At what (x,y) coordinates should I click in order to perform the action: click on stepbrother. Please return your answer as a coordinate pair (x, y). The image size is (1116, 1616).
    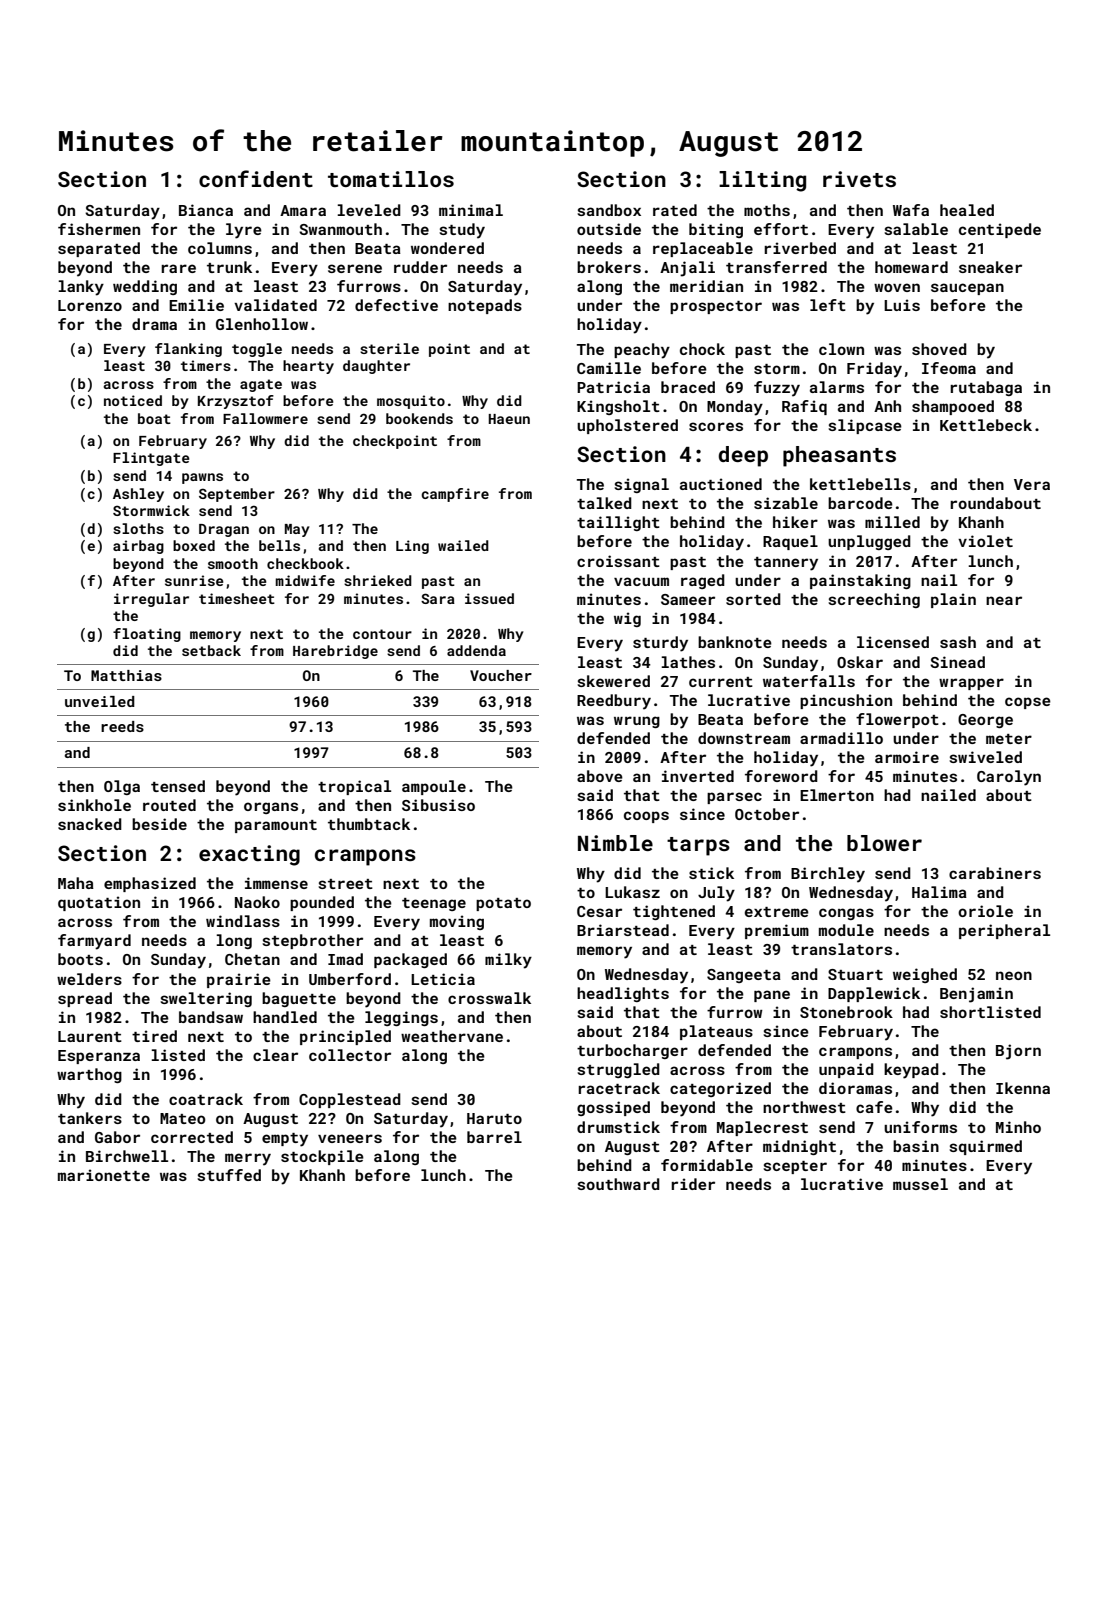
    Looking at the image, I should click on (312, 941).
